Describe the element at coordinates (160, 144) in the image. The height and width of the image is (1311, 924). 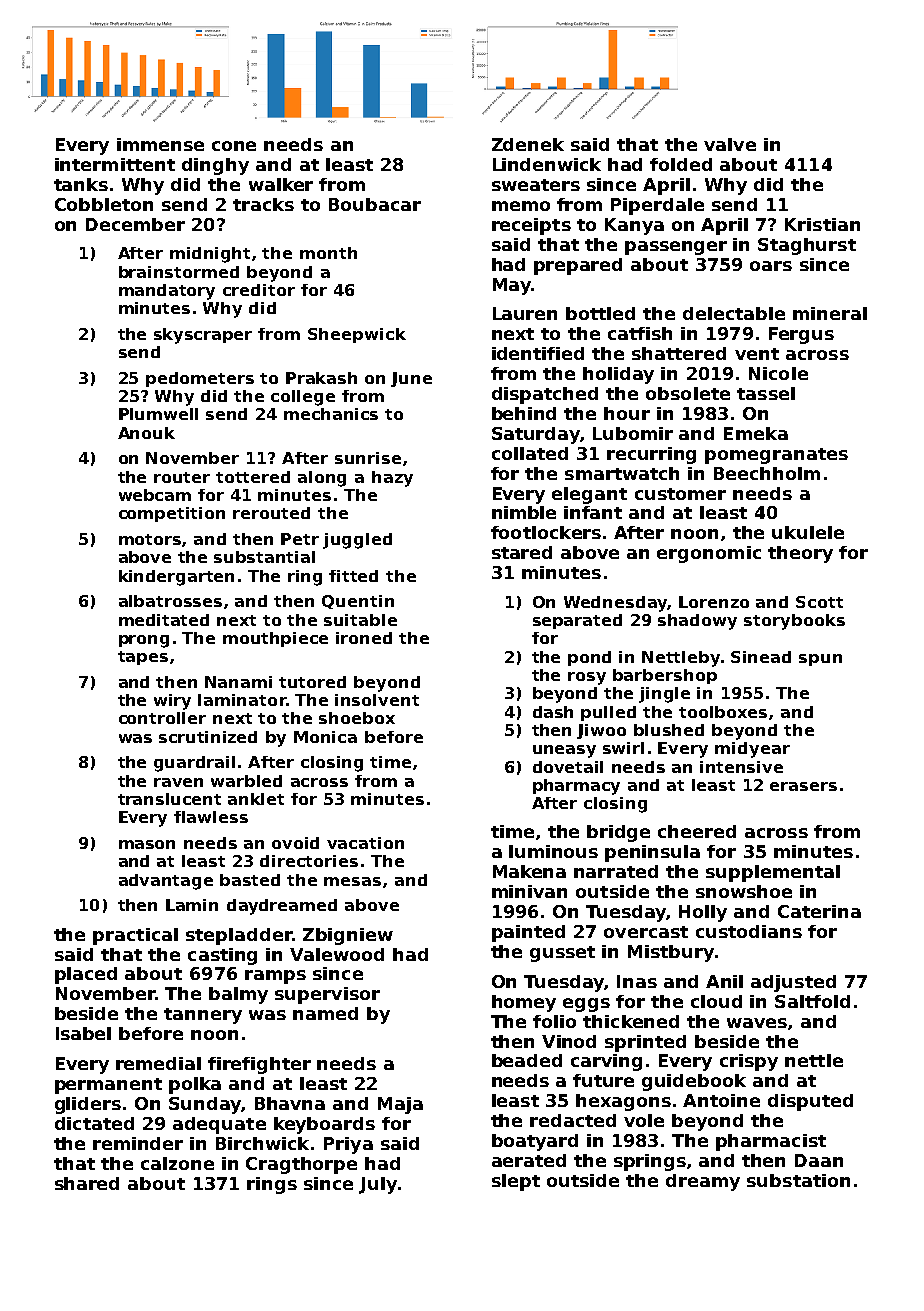
I see `immense` at that location.
